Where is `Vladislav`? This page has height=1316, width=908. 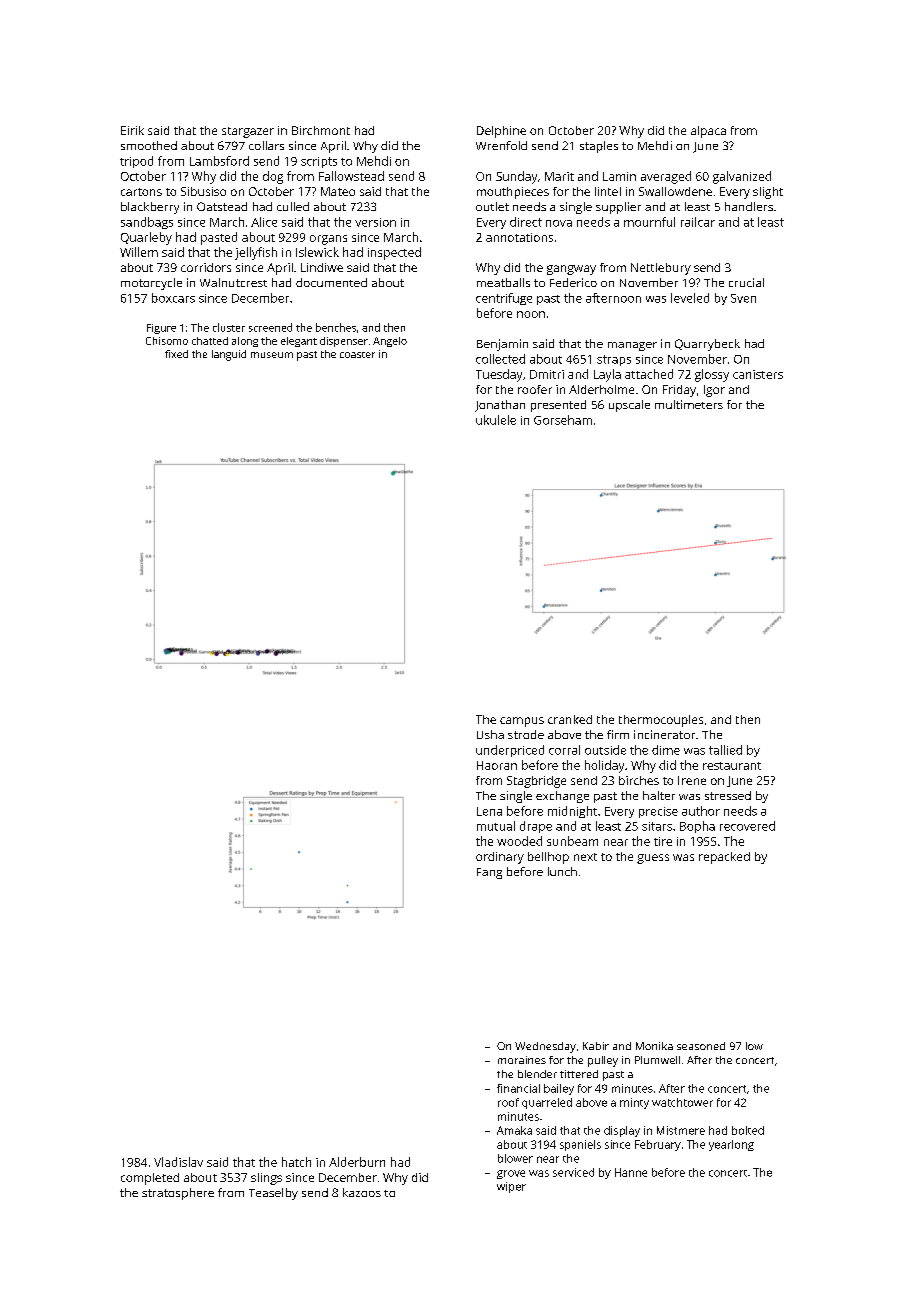 Vladislav is located at coordinates (178, 1162).
